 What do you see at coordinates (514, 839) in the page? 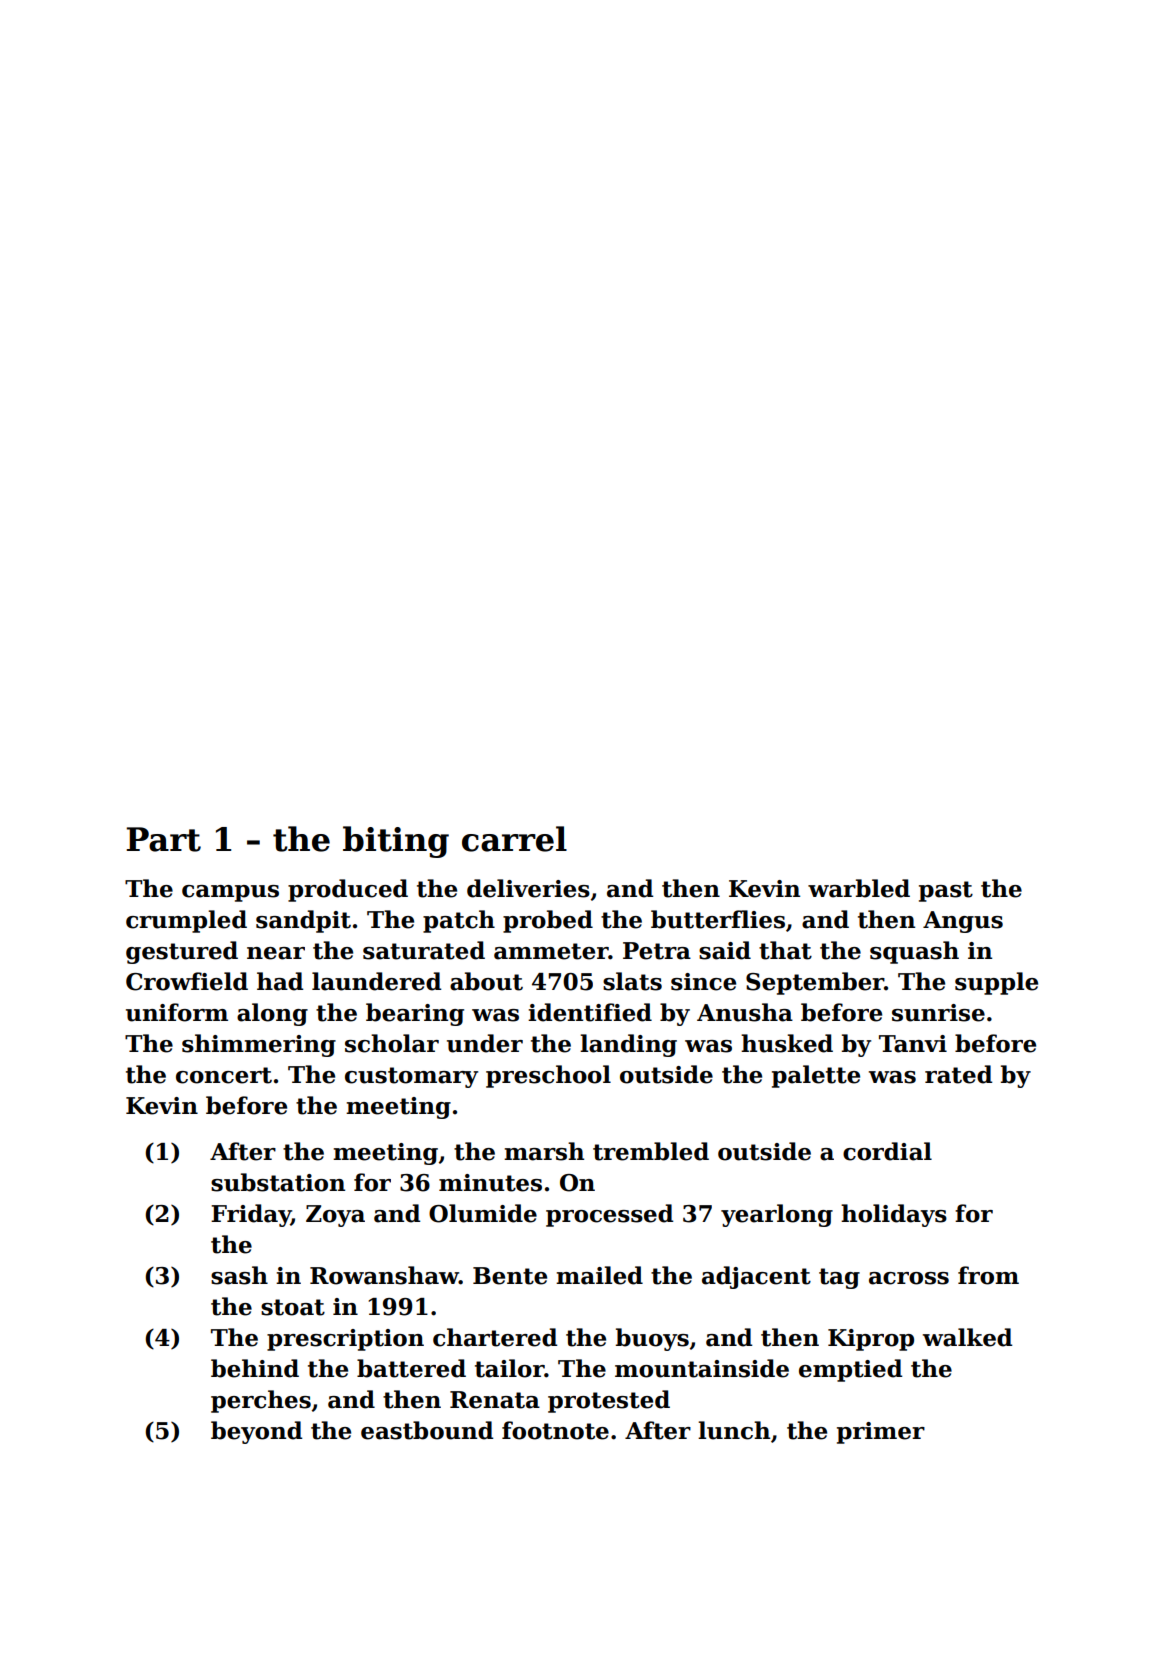
I see `carrel` at bounding box center [514, 839].
